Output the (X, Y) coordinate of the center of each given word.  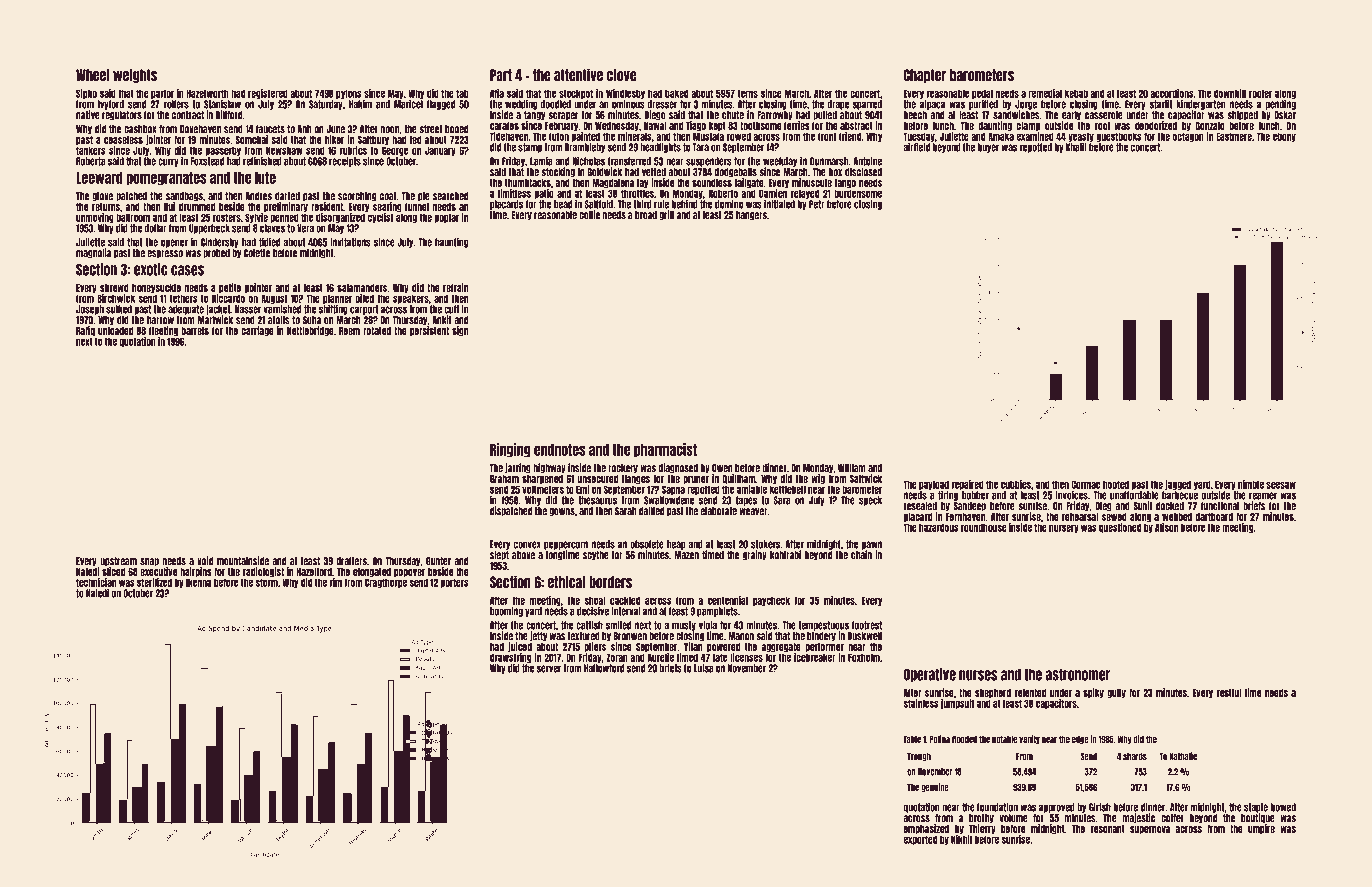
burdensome (858, 193)
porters (455, 583)
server (548, 669)
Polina (940, 739)
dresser (662, 104)
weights (135, 75)
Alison (1166, 527)
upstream (118, 562)
